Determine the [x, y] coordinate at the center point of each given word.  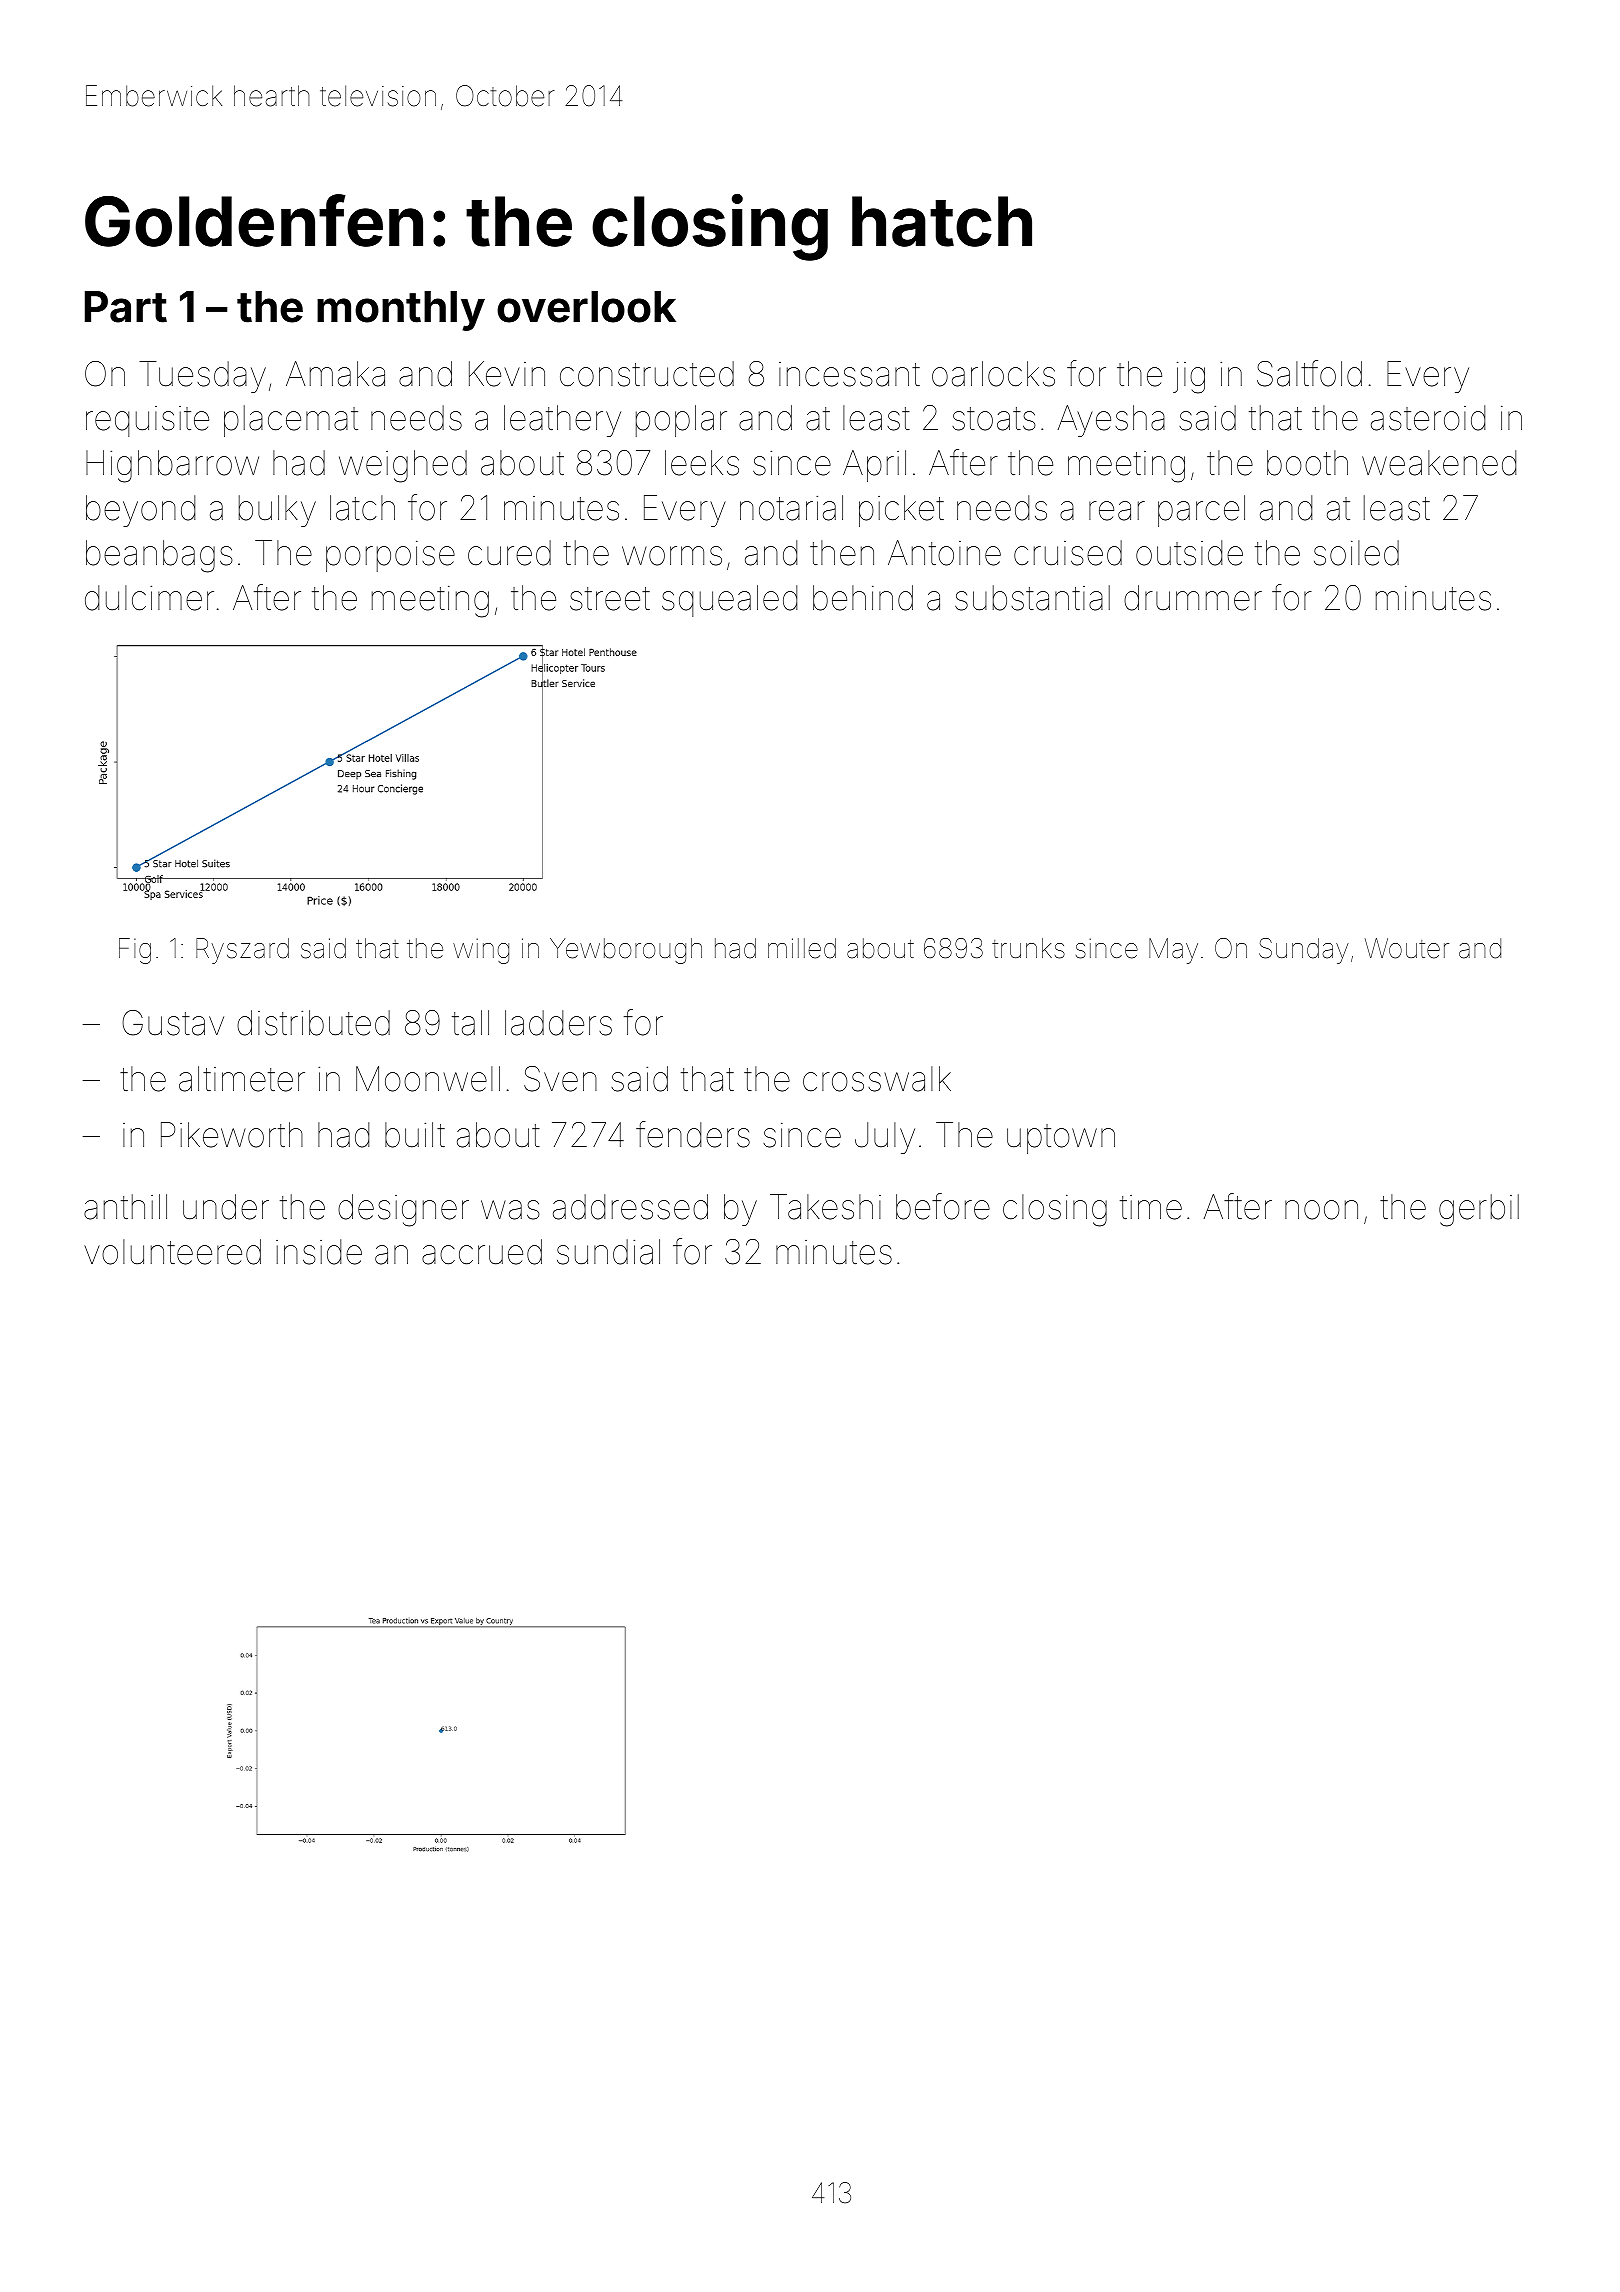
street [610, 599]
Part [126, 307]
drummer [1193, 598]
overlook [586, 307]
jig [1189, 377]
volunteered [172, 1252]
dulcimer [149, 598]
